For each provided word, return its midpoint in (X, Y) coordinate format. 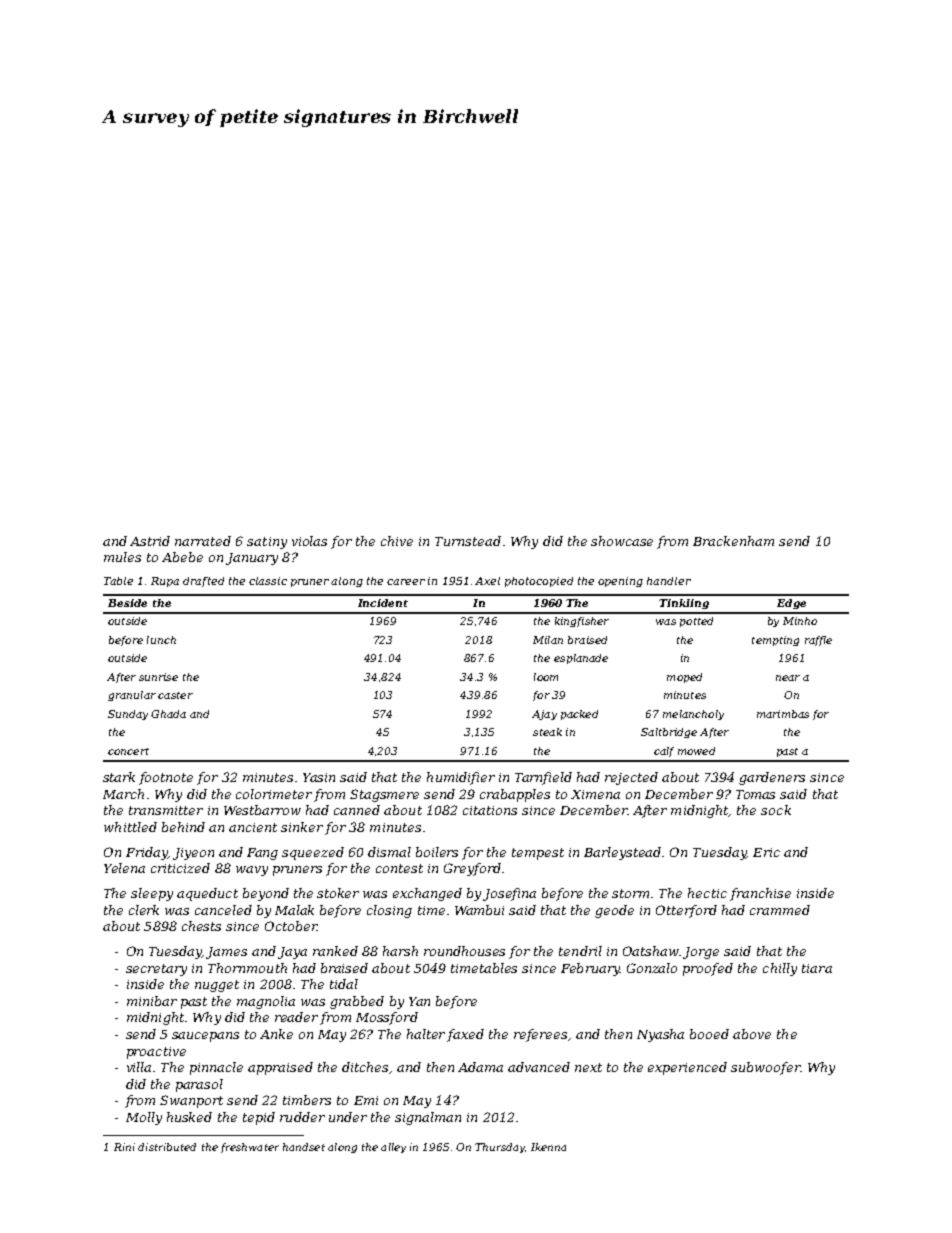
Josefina (509, 894)
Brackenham (733, 541)
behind (183, 827)
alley (393, 1148)
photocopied (539, 582)
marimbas (783, 714)
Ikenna (548, 1147)
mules (122, 557)
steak (547, 732)
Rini (124, 1147)
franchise (760, 894)
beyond (266, 894)
